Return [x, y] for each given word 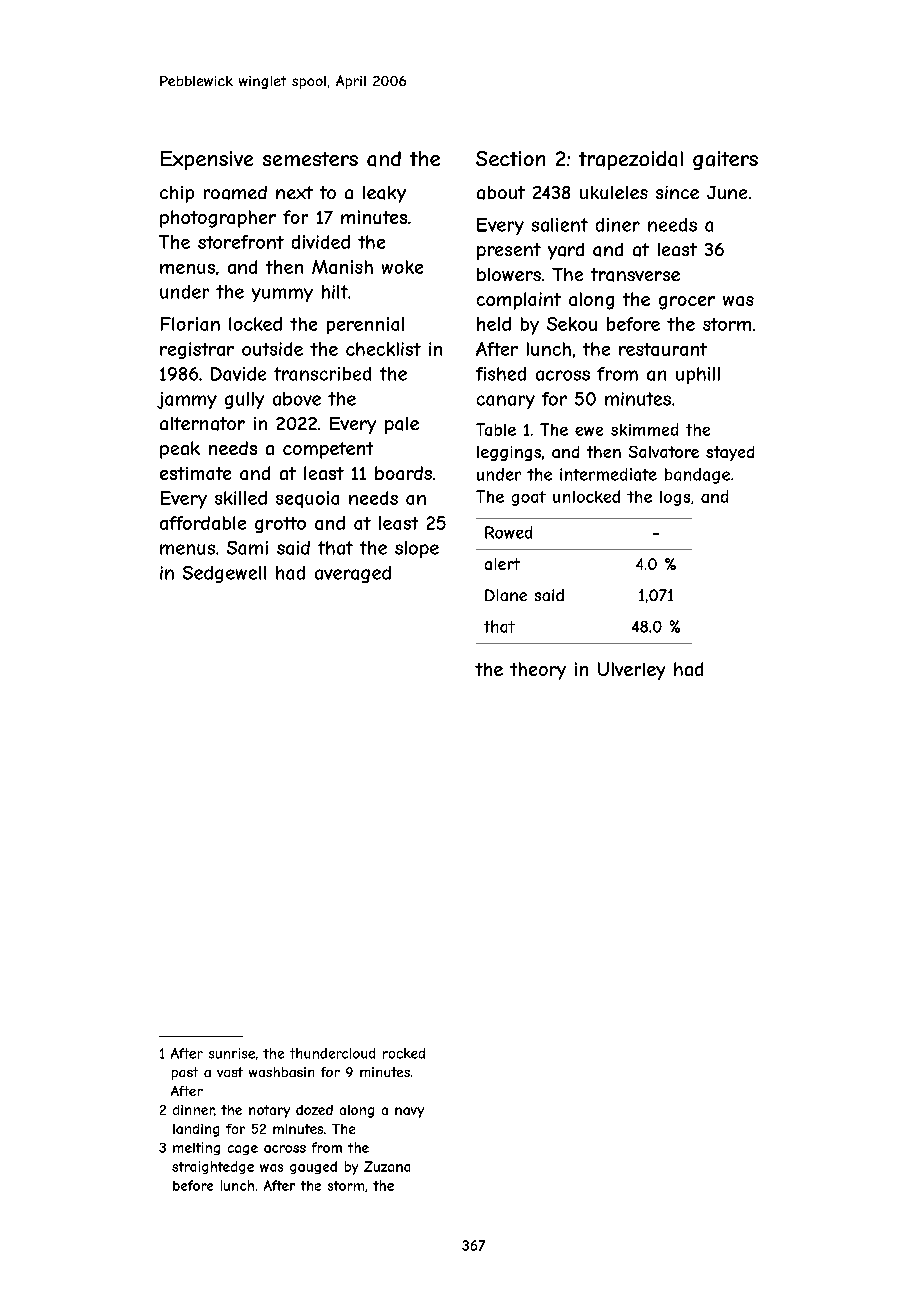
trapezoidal [631, 160]
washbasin [281, 1072]
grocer [687, 303]
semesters [310, 159]
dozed [314, 1110]
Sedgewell [224, 574]
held [494, 324]
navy [409, 1112]
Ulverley [631, 671]
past [185, 1073]
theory [538, 671]
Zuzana [387, 1166]
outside [272, 349]
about [501, 193]
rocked [404, 1053]
